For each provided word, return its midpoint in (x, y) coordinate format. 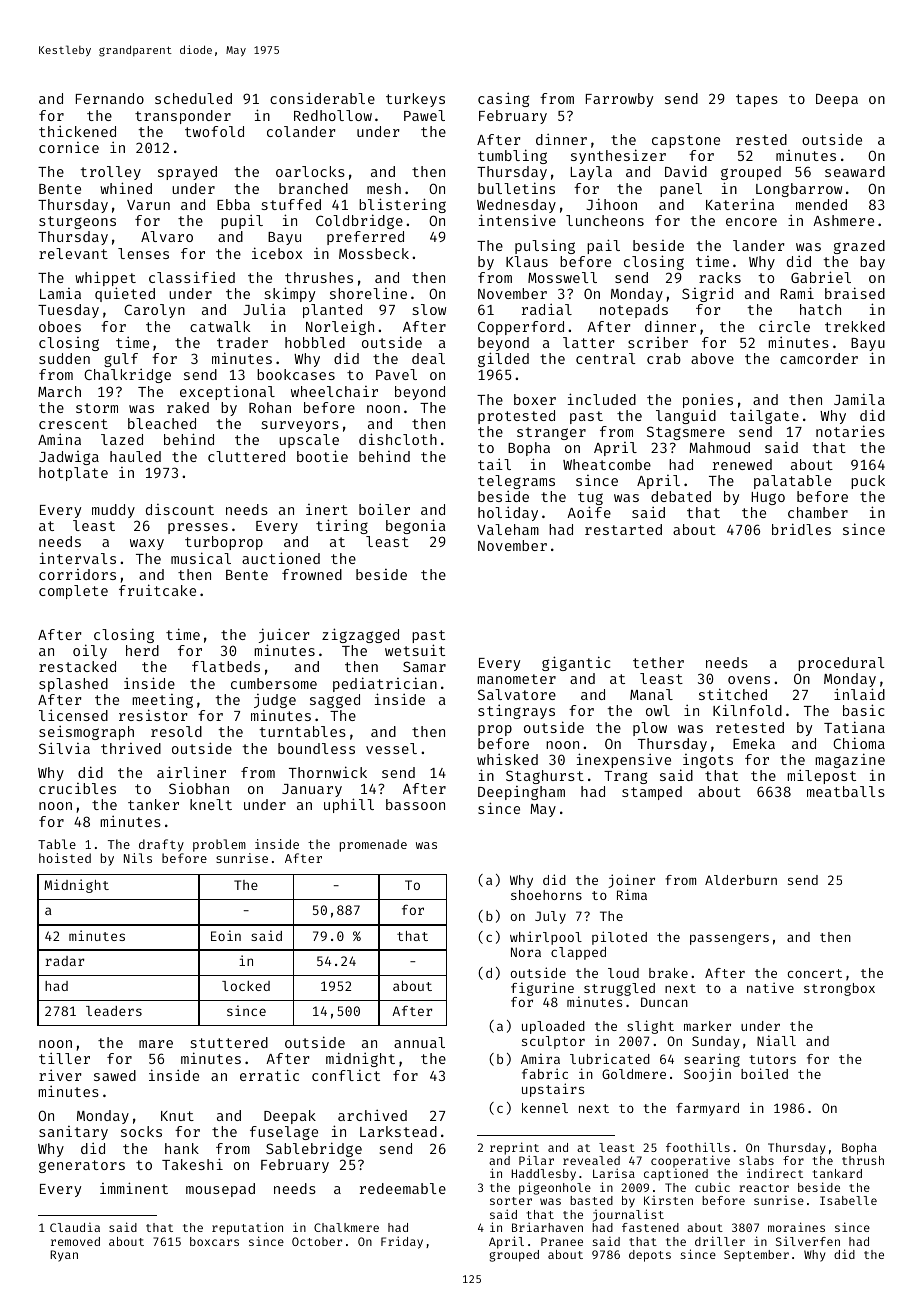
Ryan (64, 1256)
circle (784, 326)
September (756, 1256)
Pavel (396, 374)
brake (668, 973)
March (59, 391)
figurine (542, 989)
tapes (757, 100)
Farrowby (619, 100)
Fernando (110, 98)
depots (650, 1256)
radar (64, 961)
